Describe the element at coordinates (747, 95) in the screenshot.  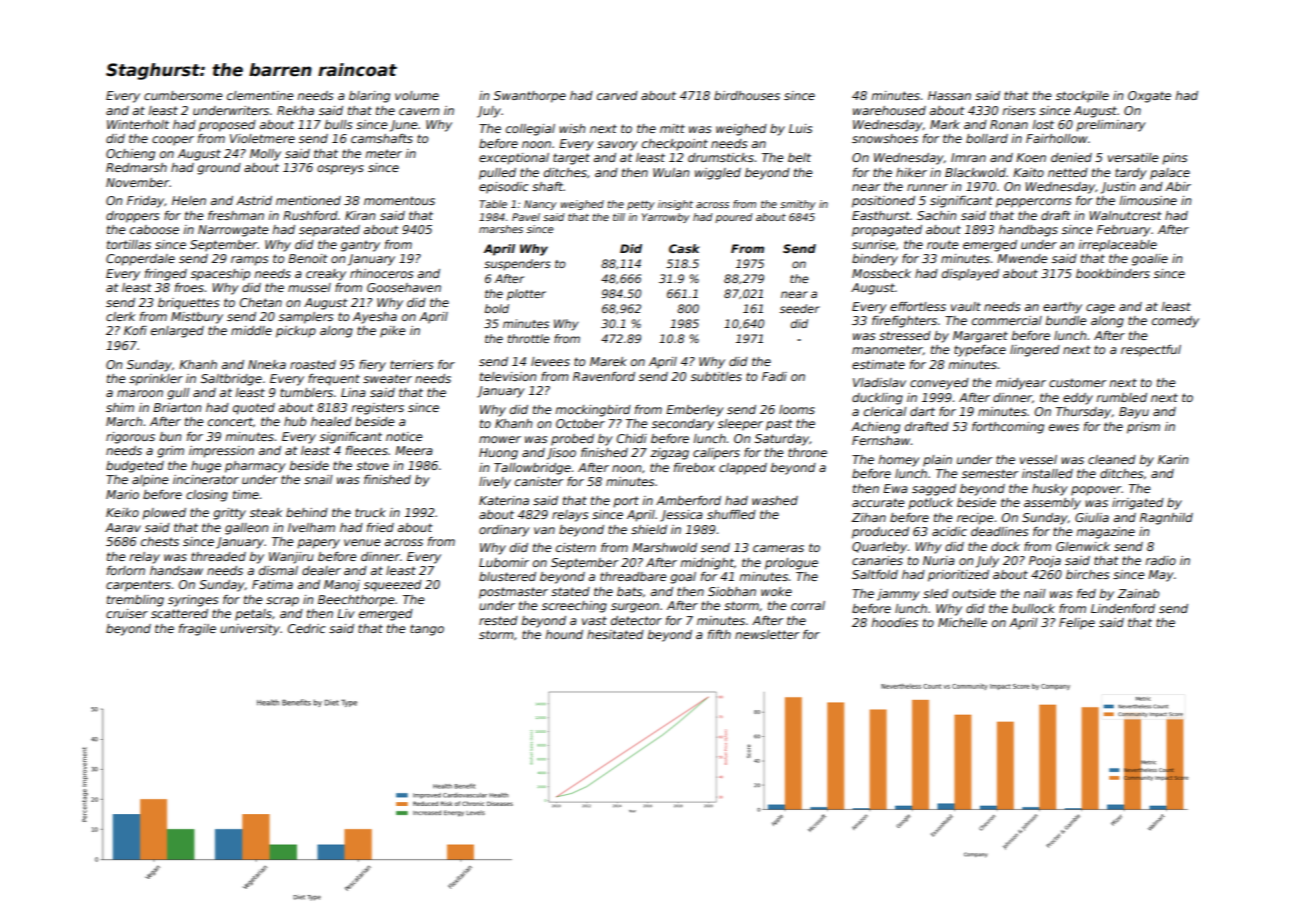
I see `birdhouses` at that location.
